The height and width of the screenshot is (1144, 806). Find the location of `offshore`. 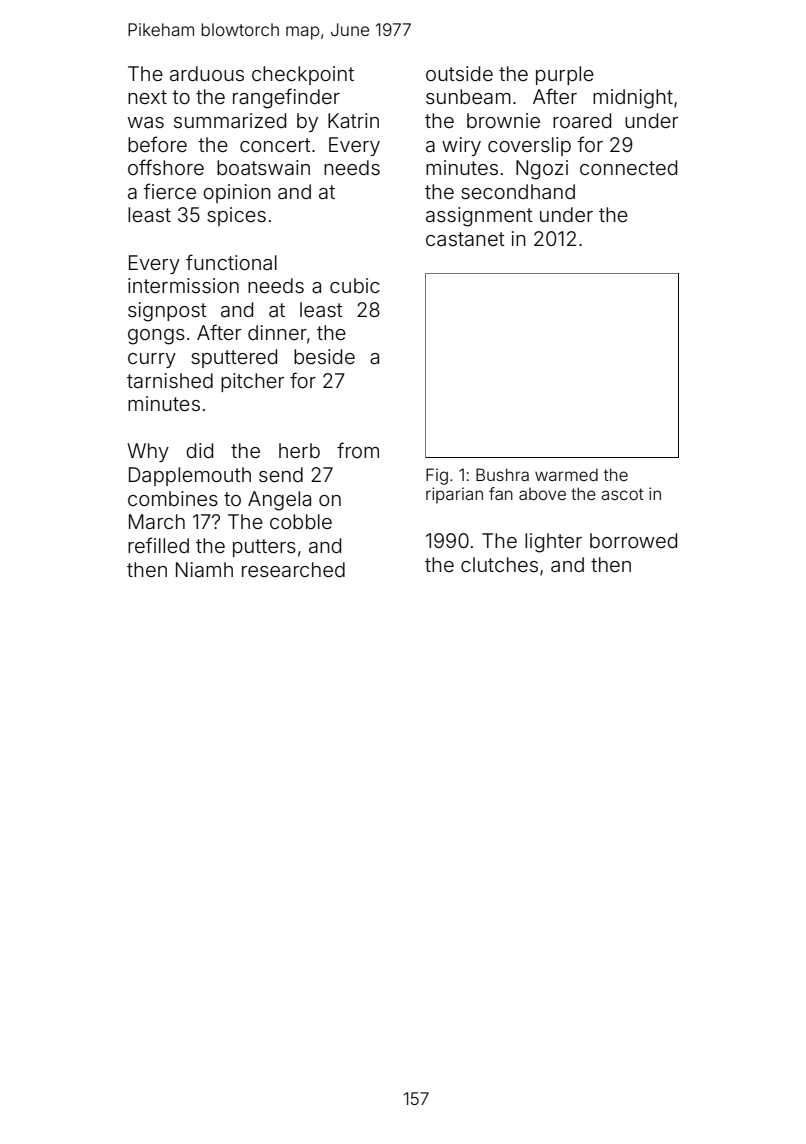

offshore is located at coordinates (166, 167).
